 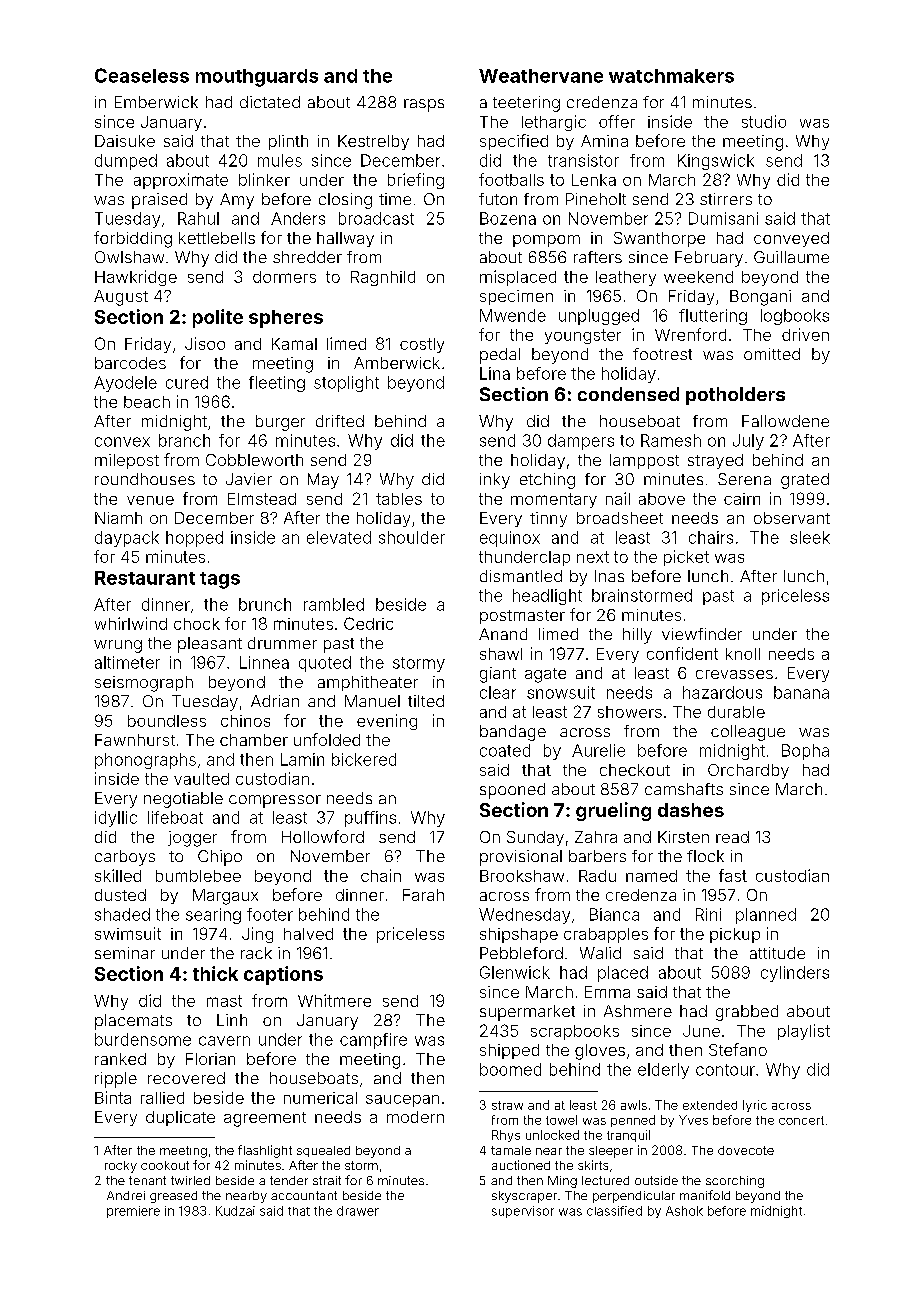 I want to click on convex, so click(x=122, y=442).
